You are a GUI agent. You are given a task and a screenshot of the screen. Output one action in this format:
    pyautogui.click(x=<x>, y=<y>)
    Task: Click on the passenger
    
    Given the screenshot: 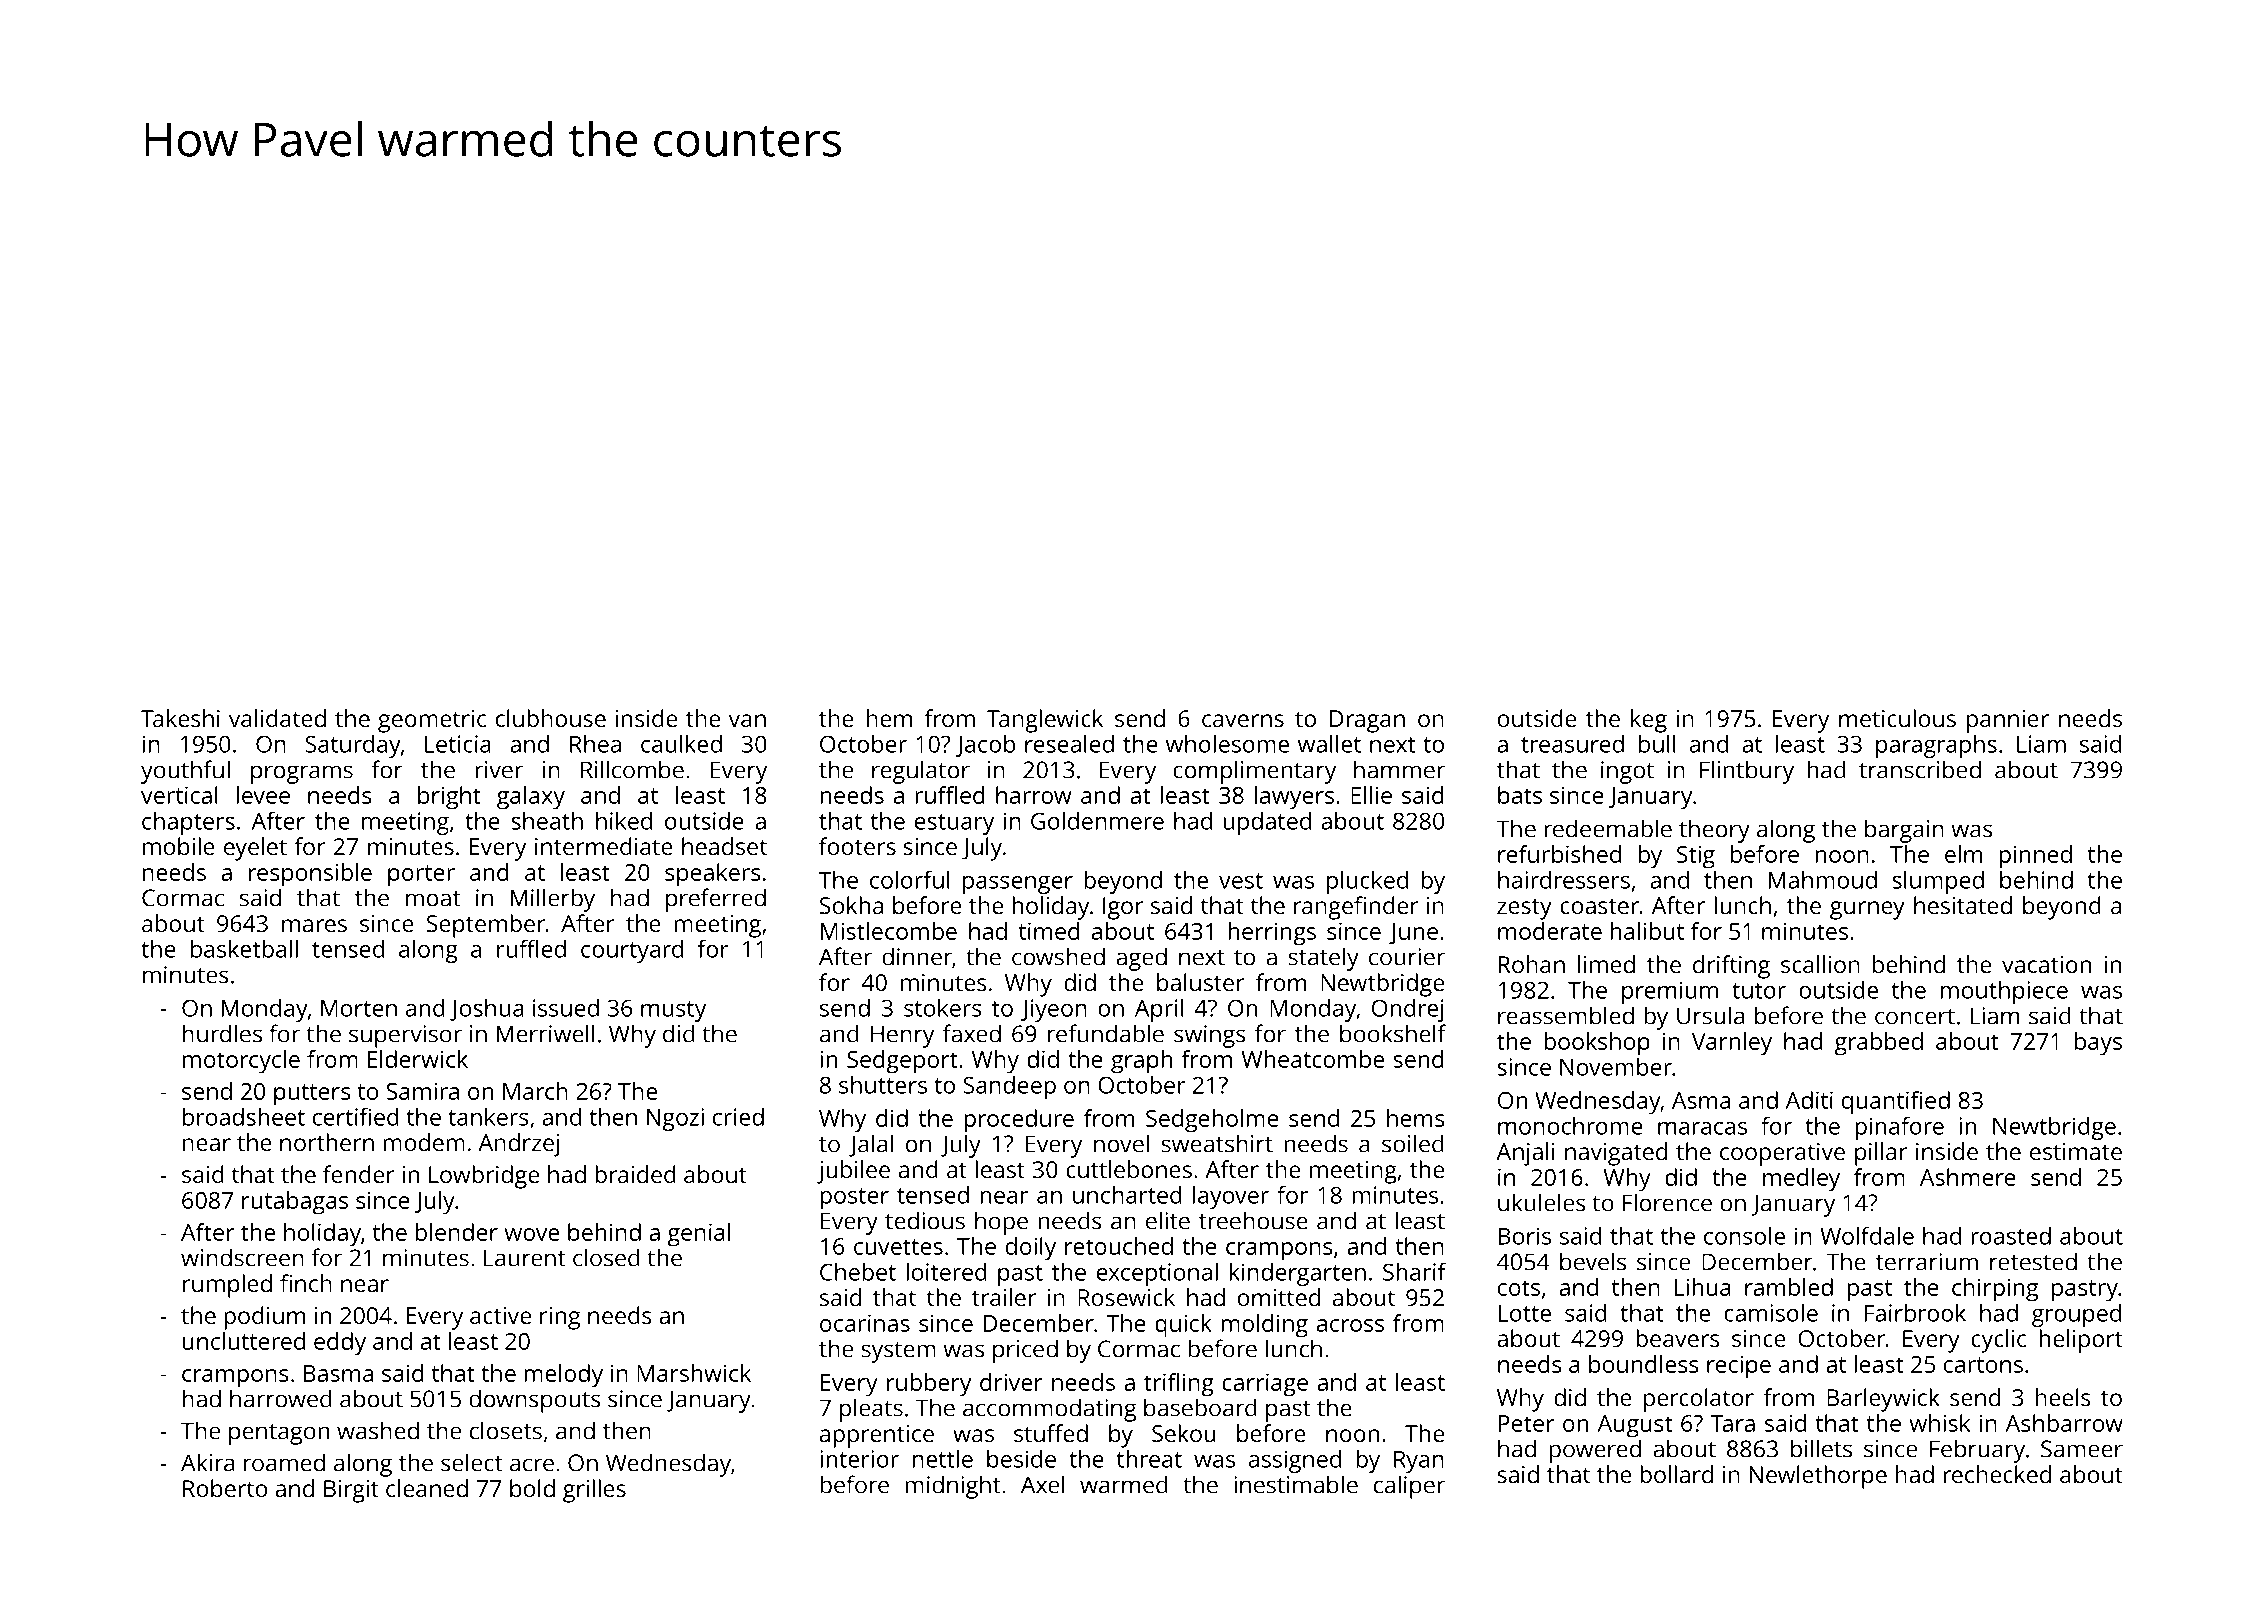 What is the action you would take?
    pyautogui.click(x=1018, y=885)
